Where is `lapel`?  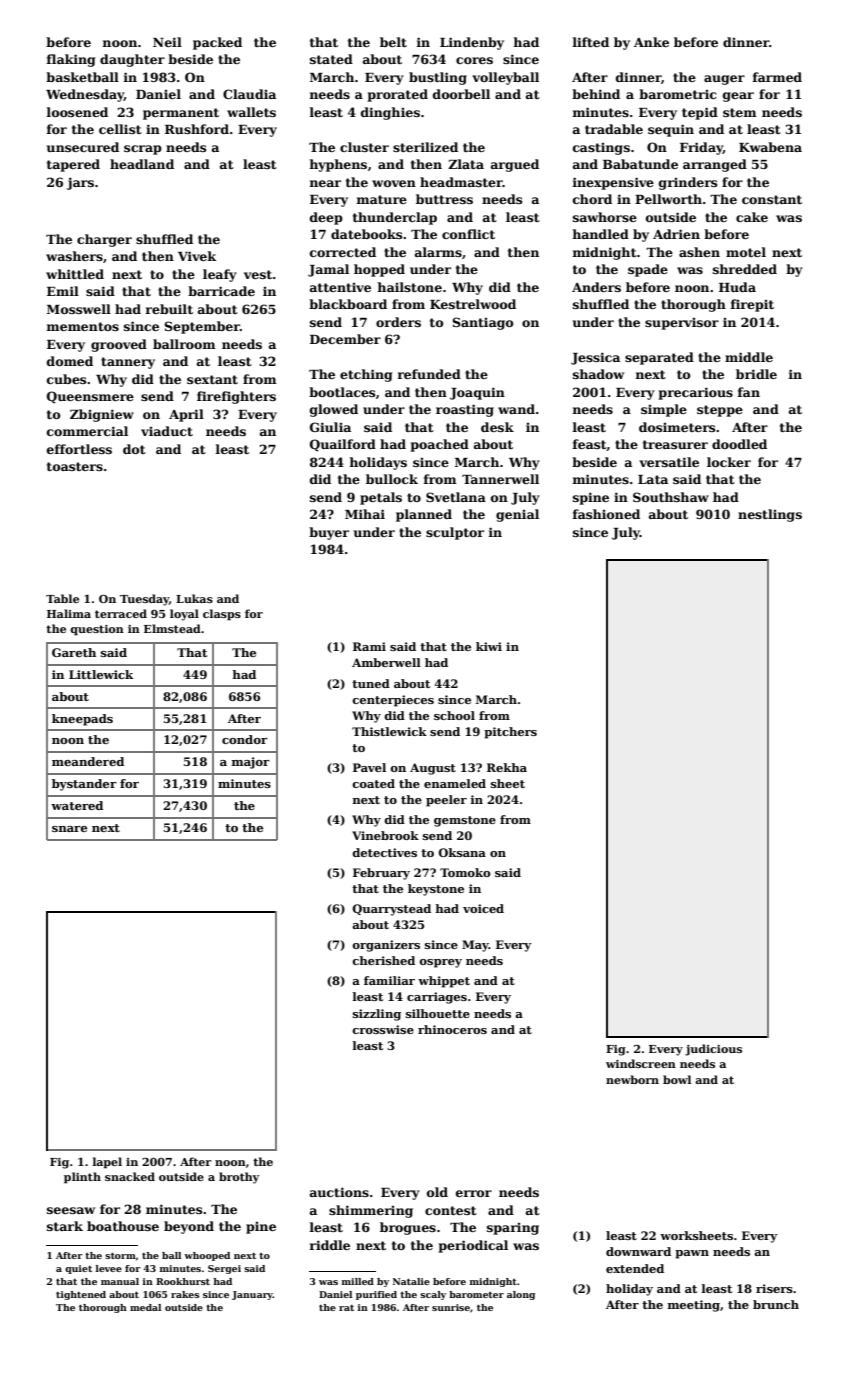 lapel is located at coordinates (107, 1163).
